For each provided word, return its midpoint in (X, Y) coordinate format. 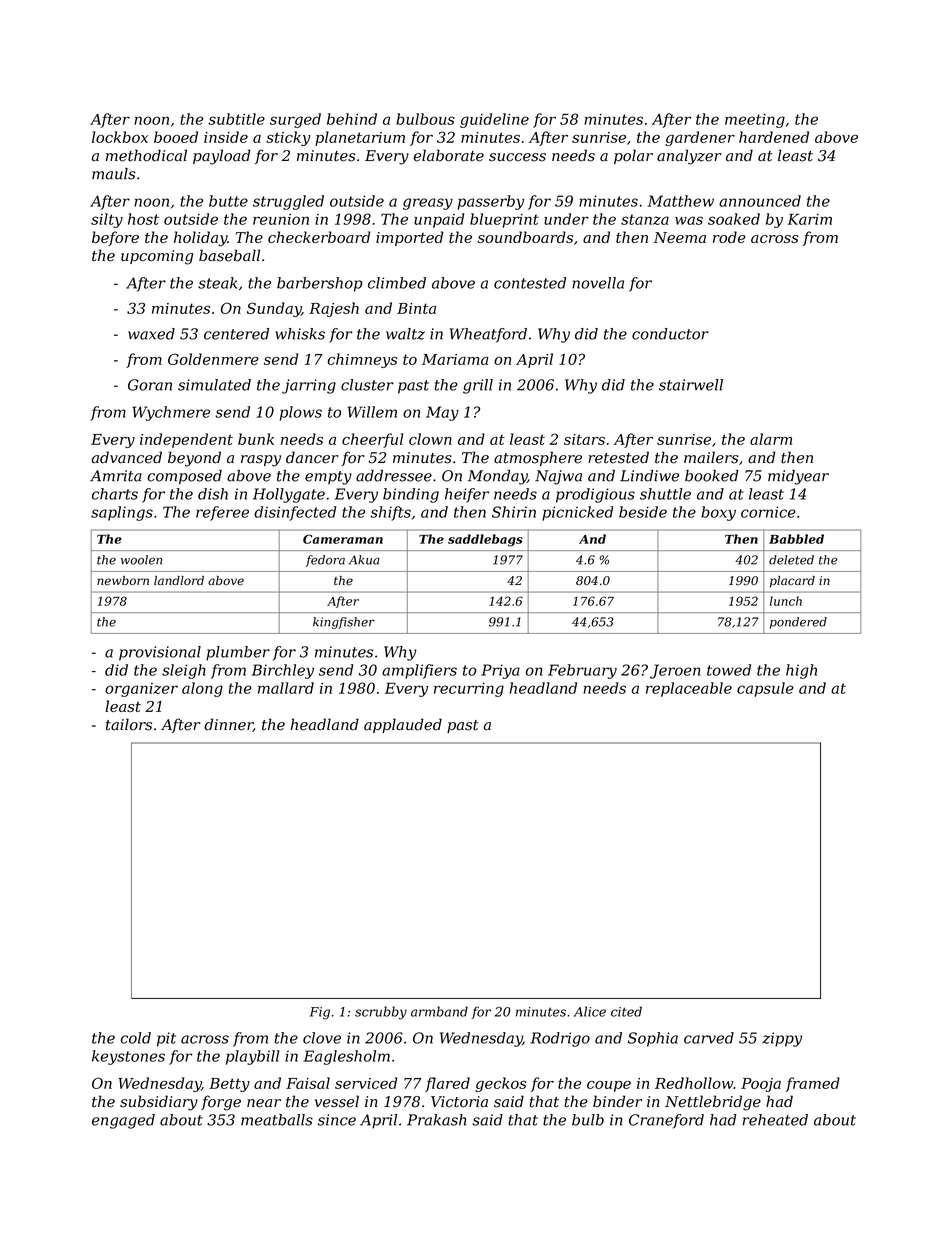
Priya (500, 671)
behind (352, 119)
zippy (782, 1039)
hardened (774, 137)
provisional (160, 653)
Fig (320, 1013)
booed (176, 137)
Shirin (514, 512)
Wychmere (171, 413)
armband (439, 1011)
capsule (765, 689)
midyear (798, 477)
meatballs (277, 1120)
